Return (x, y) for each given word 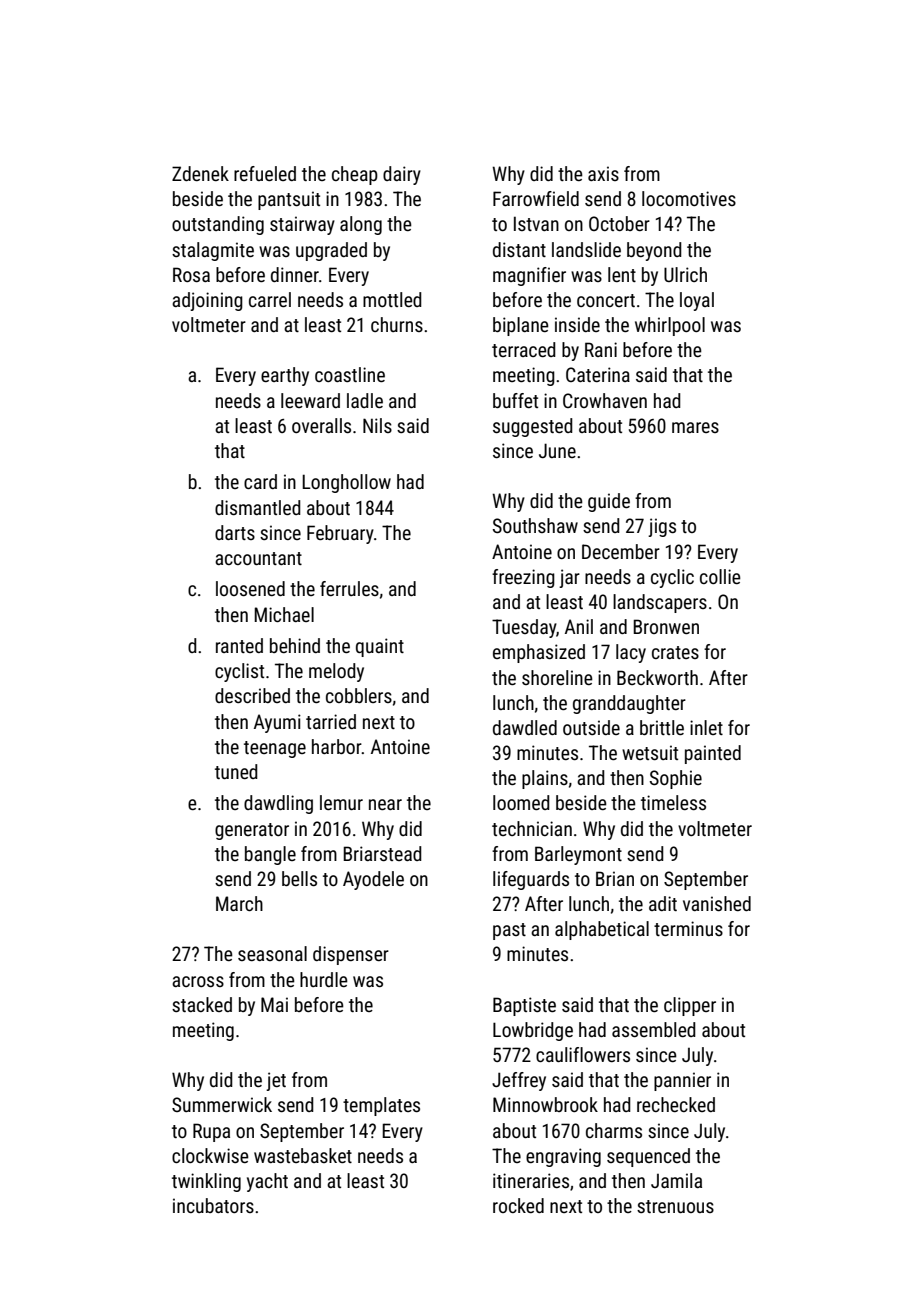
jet (276, 1081)
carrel (270, 299)
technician (532, 828)
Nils (377, 425)
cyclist (239, 672)
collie (720, 576)
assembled (654, 1029)
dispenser (351, 955)
